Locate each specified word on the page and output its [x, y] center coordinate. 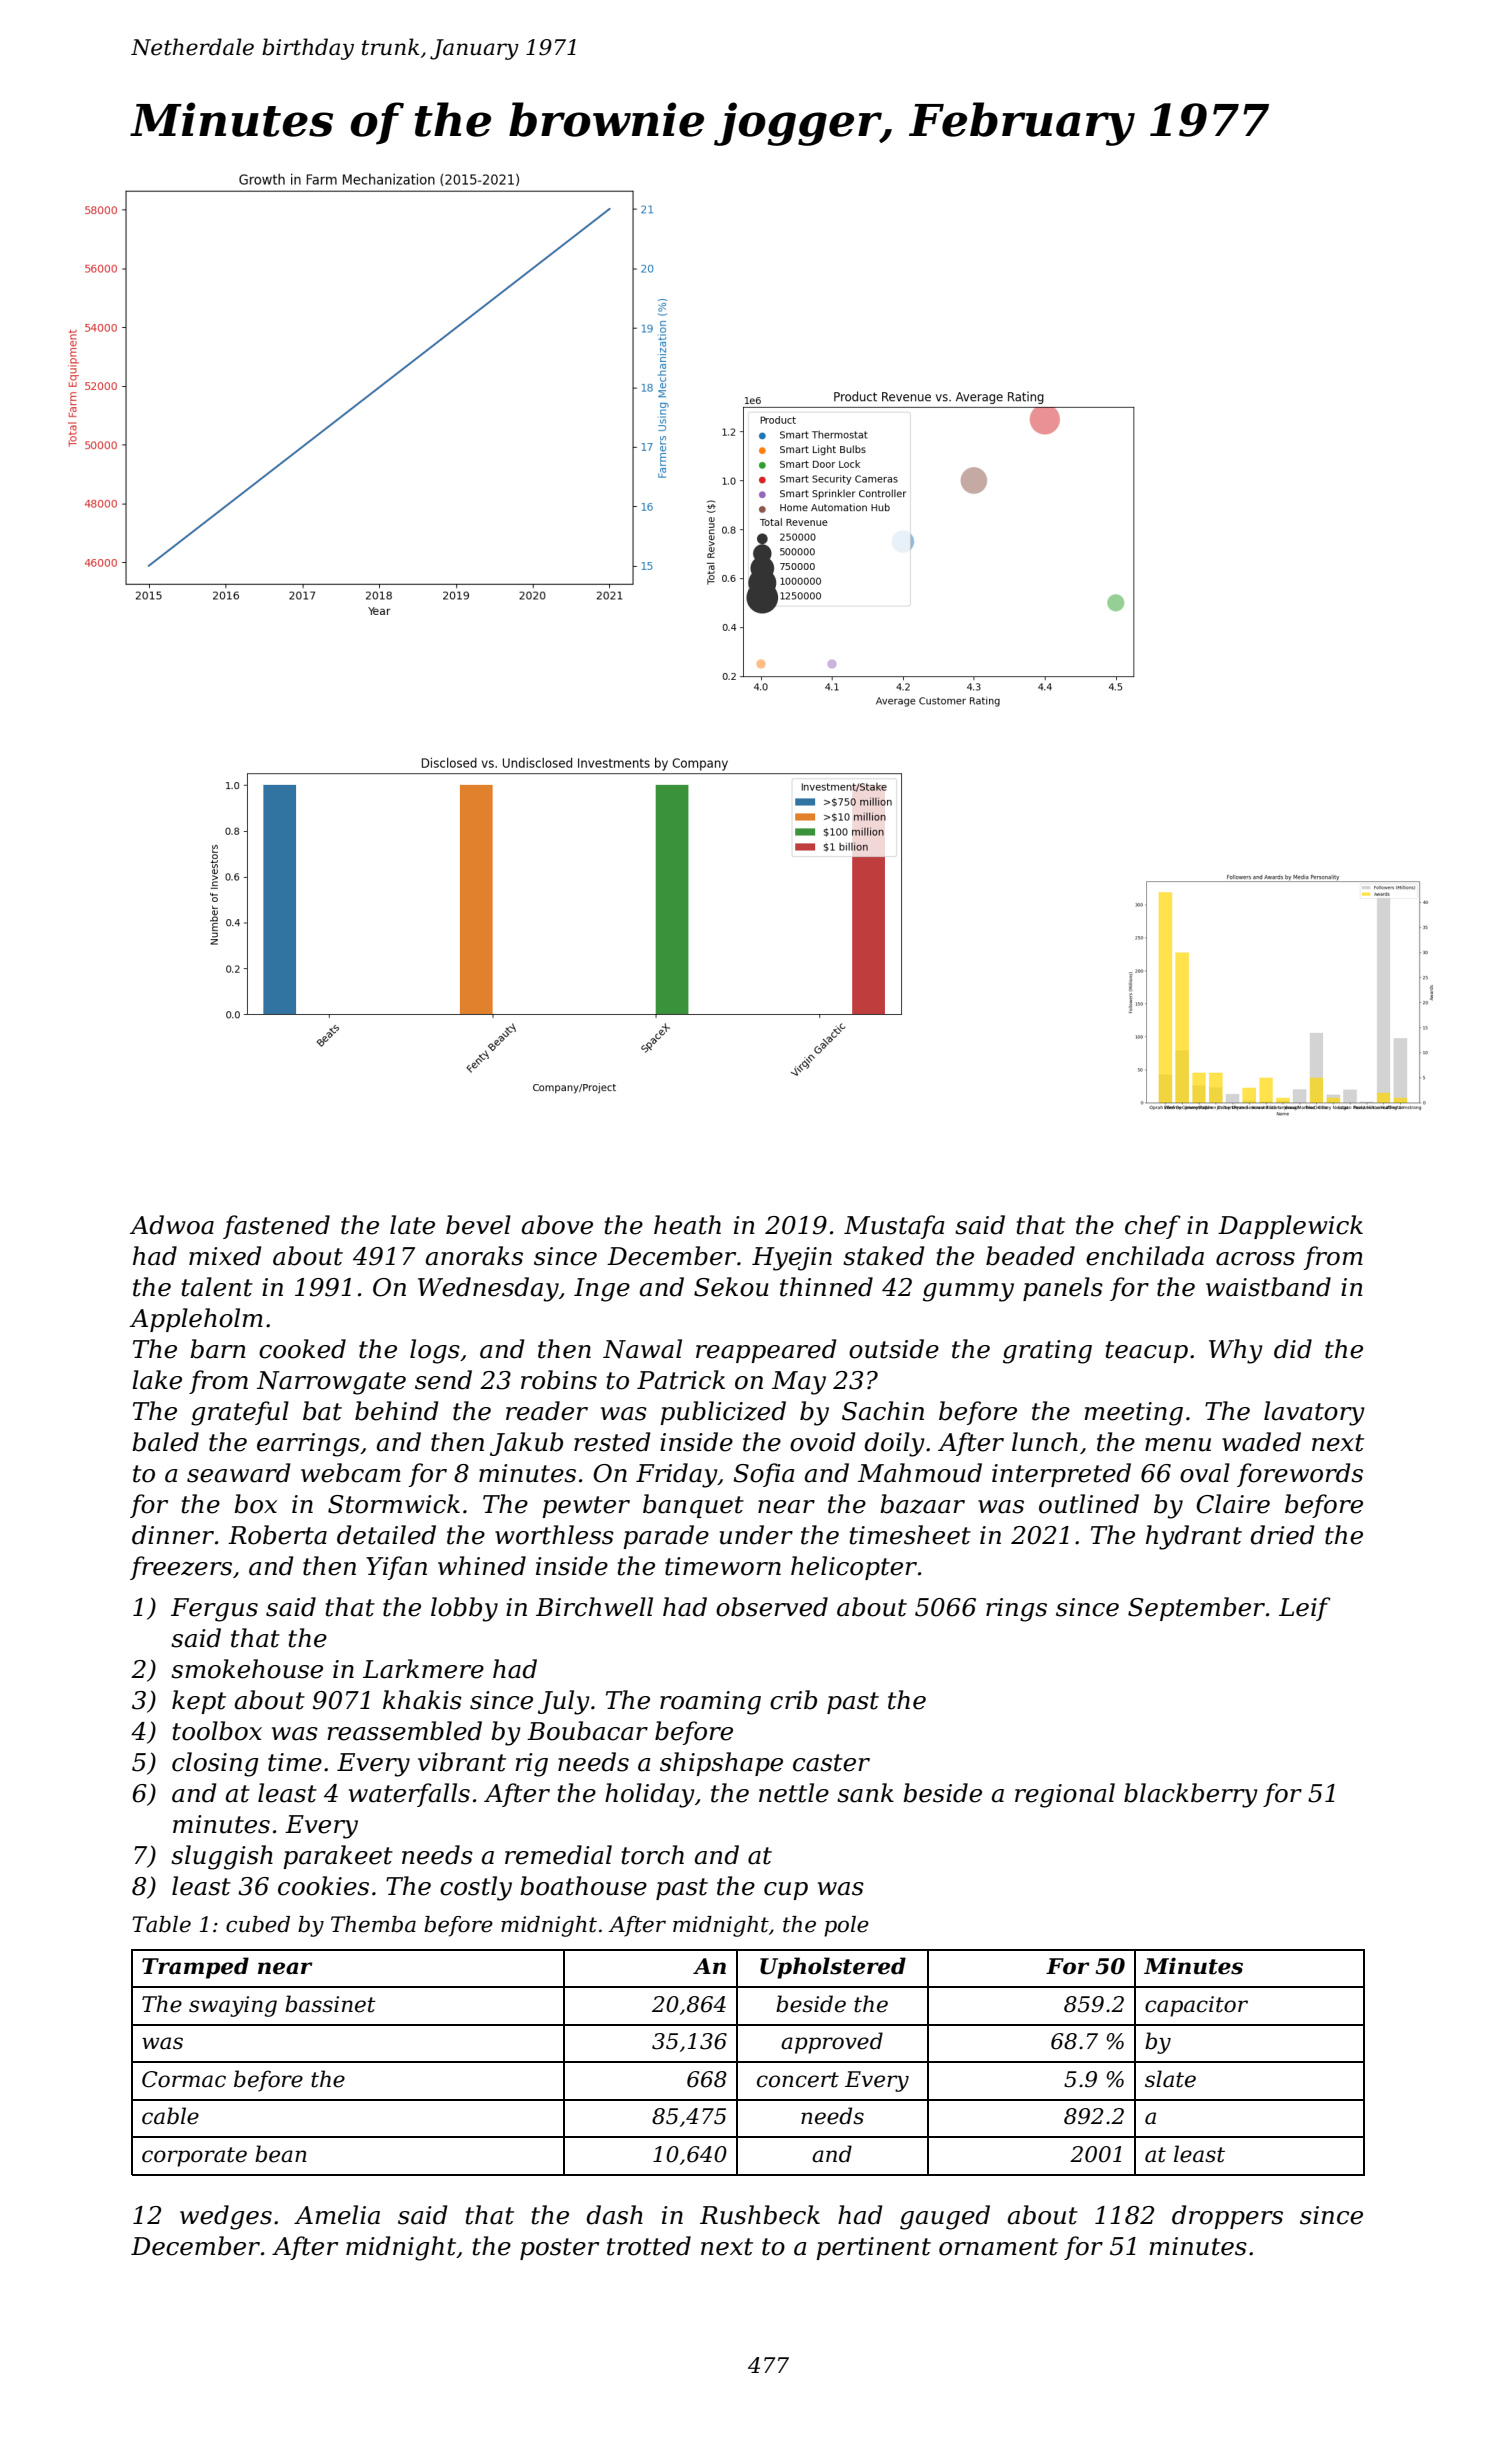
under [756, 1535]
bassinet [330, 2004]
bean [281, 2154]
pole [846, 1926]
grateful [240, 1413]
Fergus [214, 1610]
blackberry [1191, 1795]
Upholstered [833, 1968]
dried [1282, 1535]
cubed [258, 1924]
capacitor [1196, 2006]
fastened [276, 1227]
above [557, 1225]
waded [1261, 1442]
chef [1153, 1227]
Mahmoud [920, 1473]
